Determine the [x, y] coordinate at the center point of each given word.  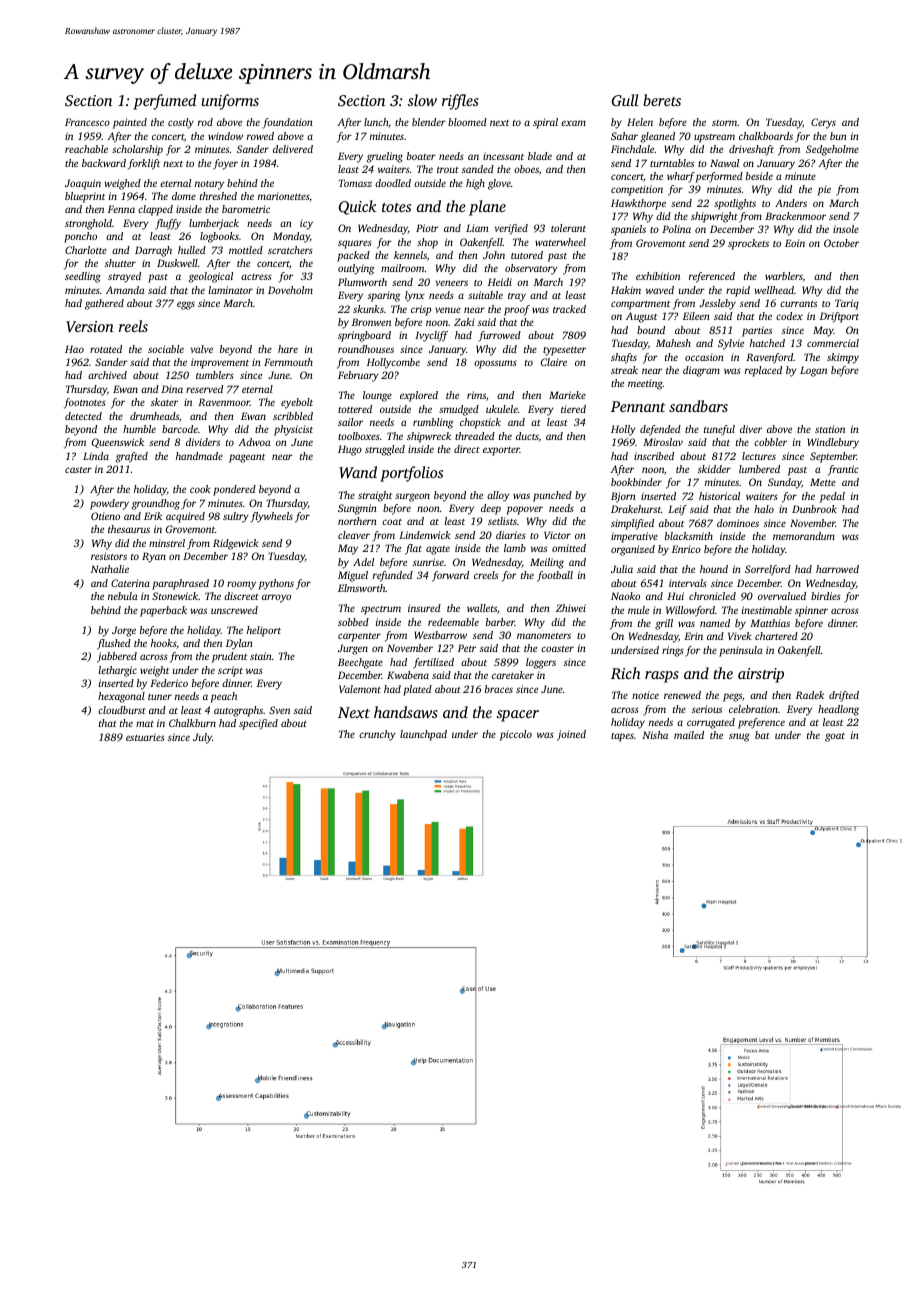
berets [662, 100]
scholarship [137, 150]
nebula [123, 596]
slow [422, 100]
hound [714, 569]
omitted [569, 548]
